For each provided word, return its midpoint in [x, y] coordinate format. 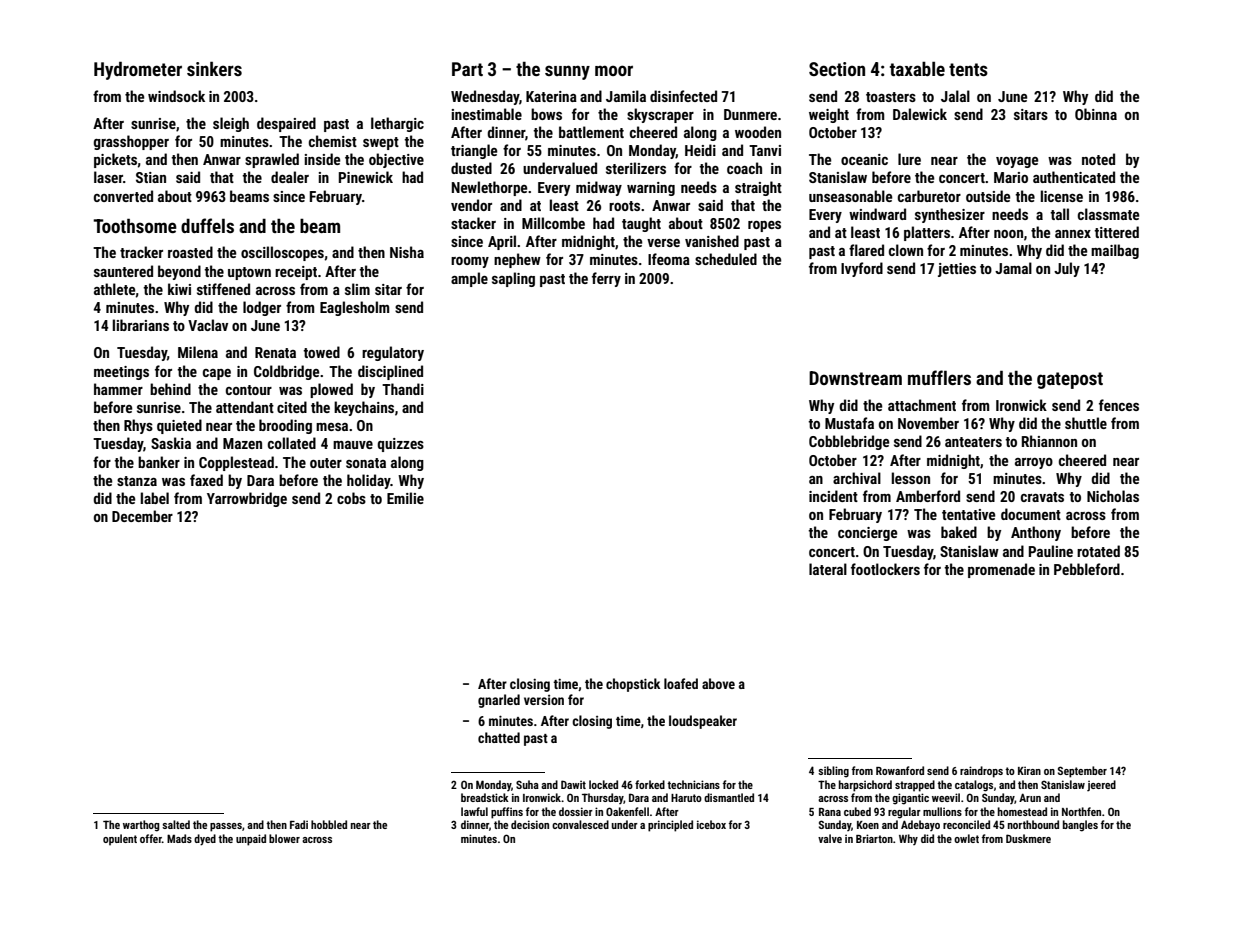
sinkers [214, 68]
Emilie [405, 498]
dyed [205, 840]
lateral [828, 569]
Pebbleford [1087, 569]
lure [909, 159]
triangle [474, 151]
